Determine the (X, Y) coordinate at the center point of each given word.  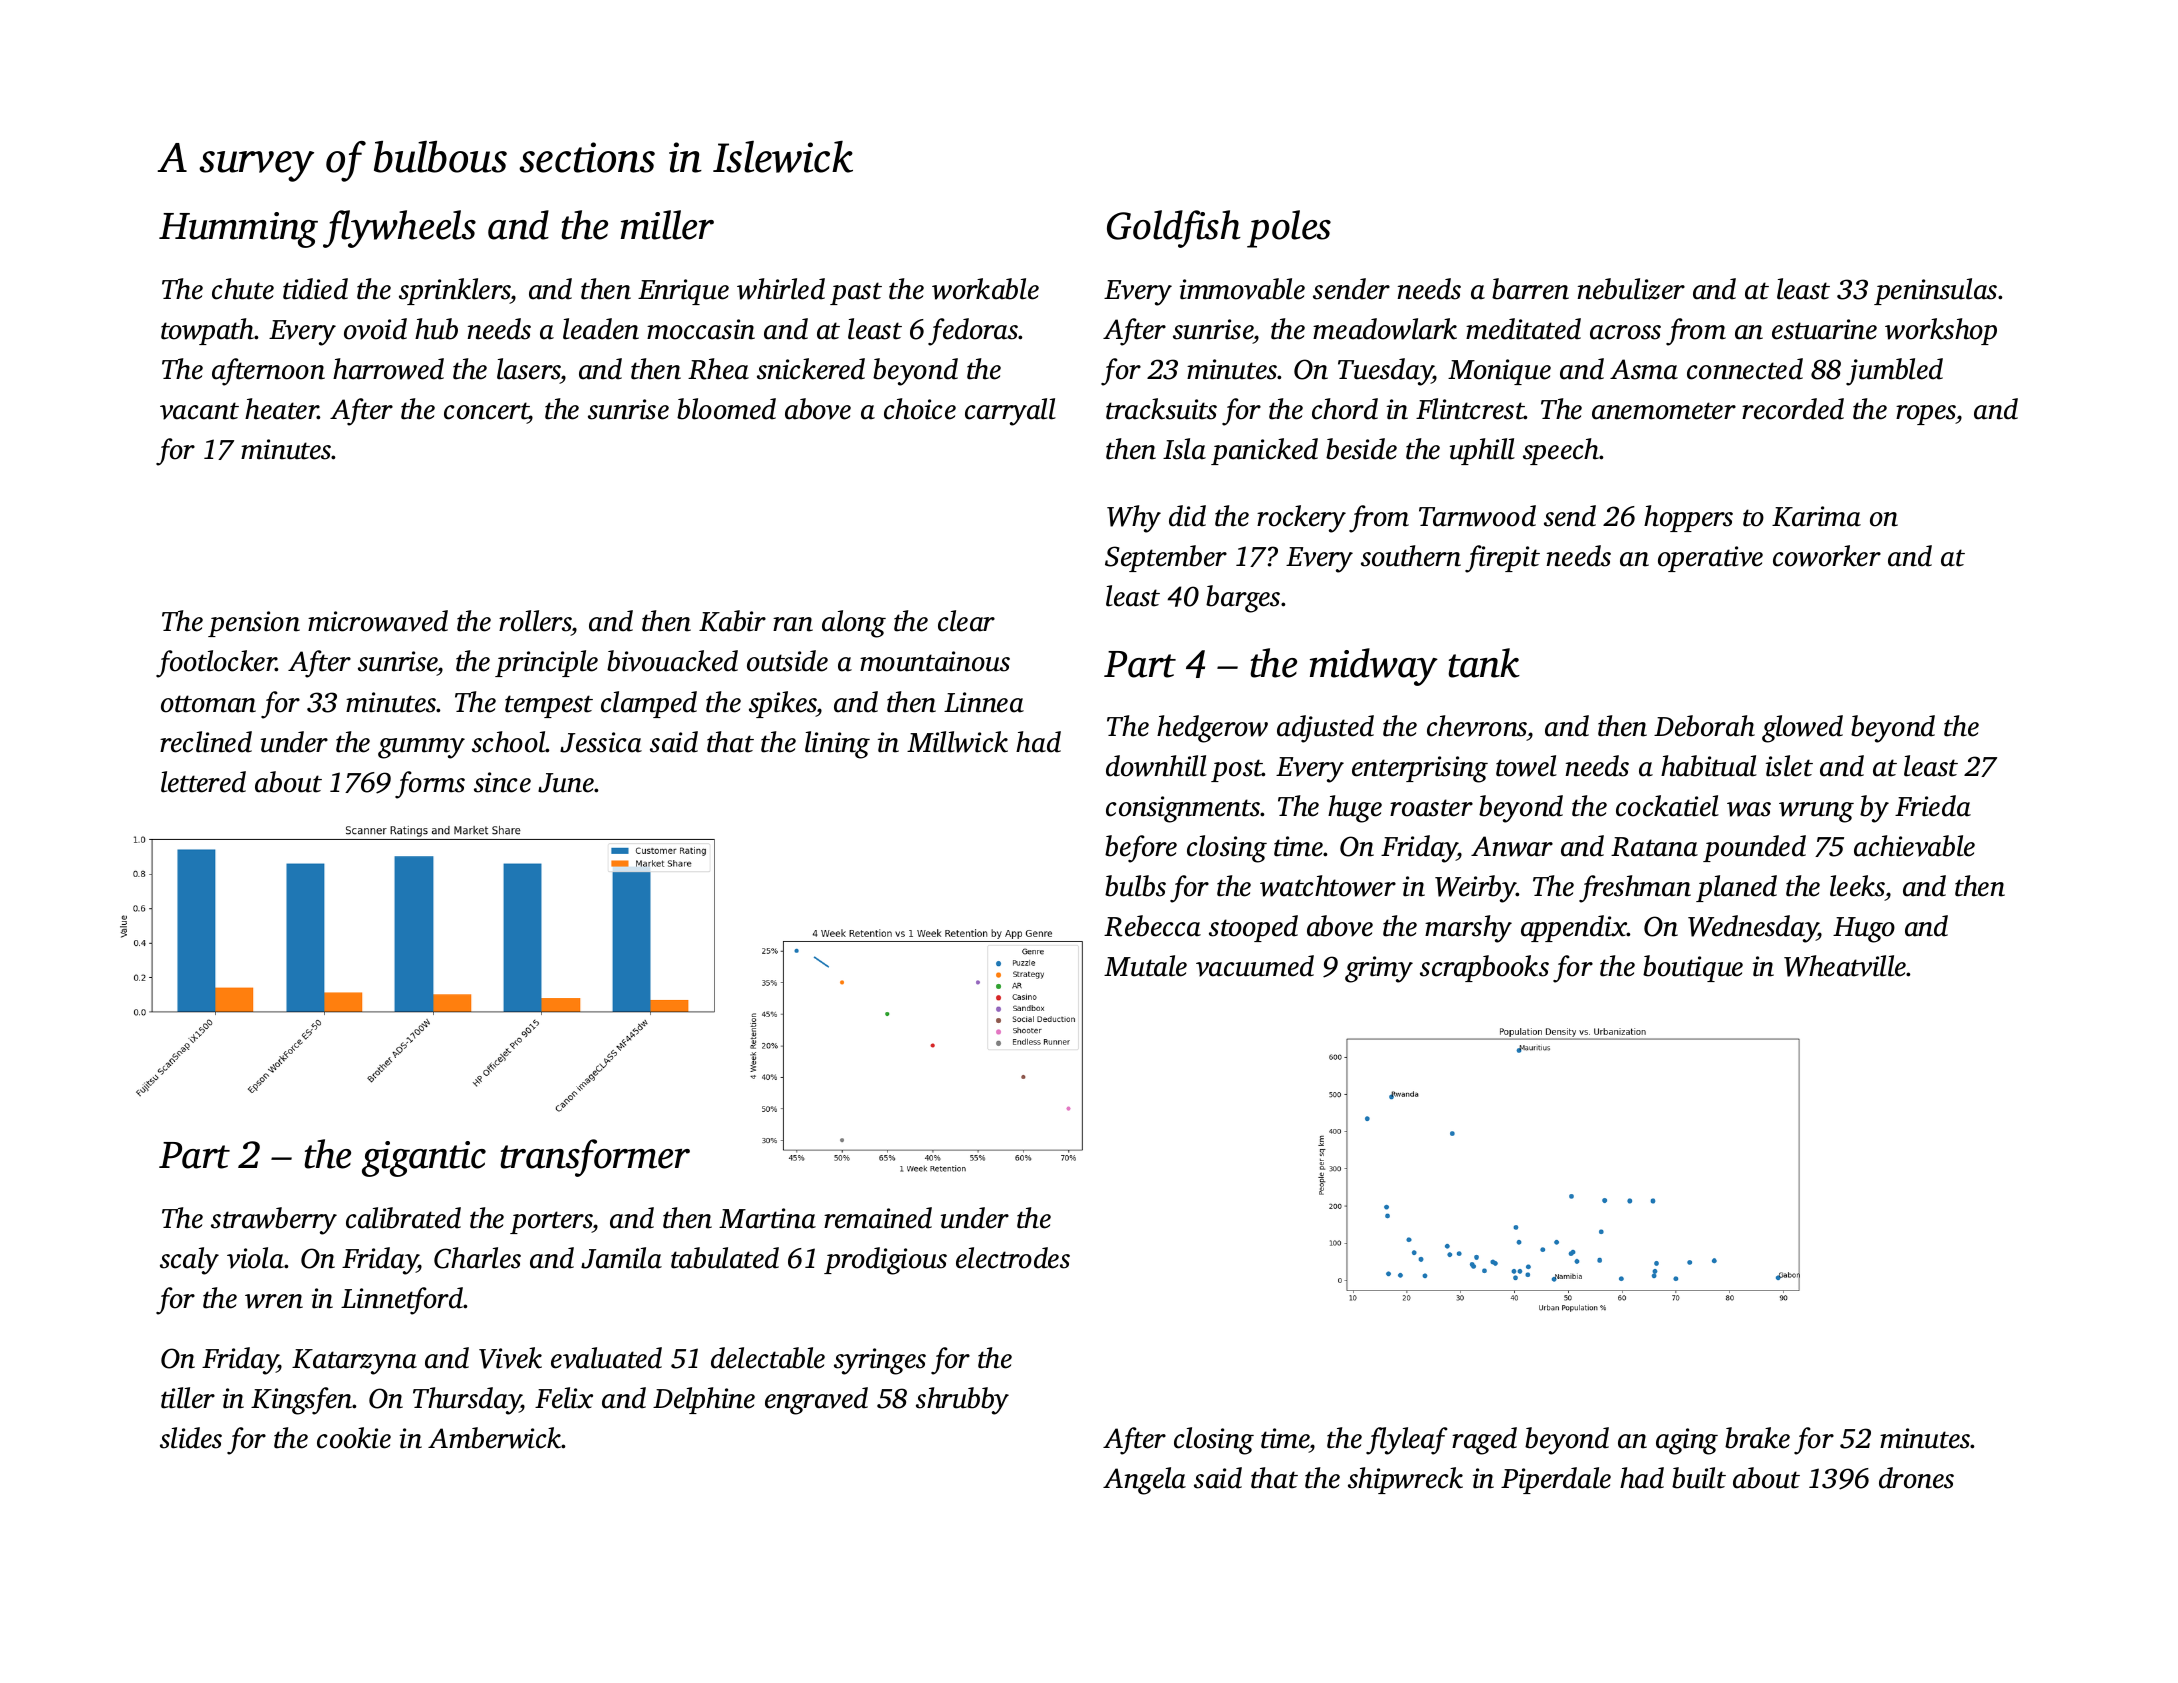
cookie (354, 1438)
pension (254, 624)
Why (1134, 519)
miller (667, 225)
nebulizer (1631, 289)
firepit (1502, 559)
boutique (1693, 968)
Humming (238, 230)
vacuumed (1255, 966)
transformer (595, 1158)
